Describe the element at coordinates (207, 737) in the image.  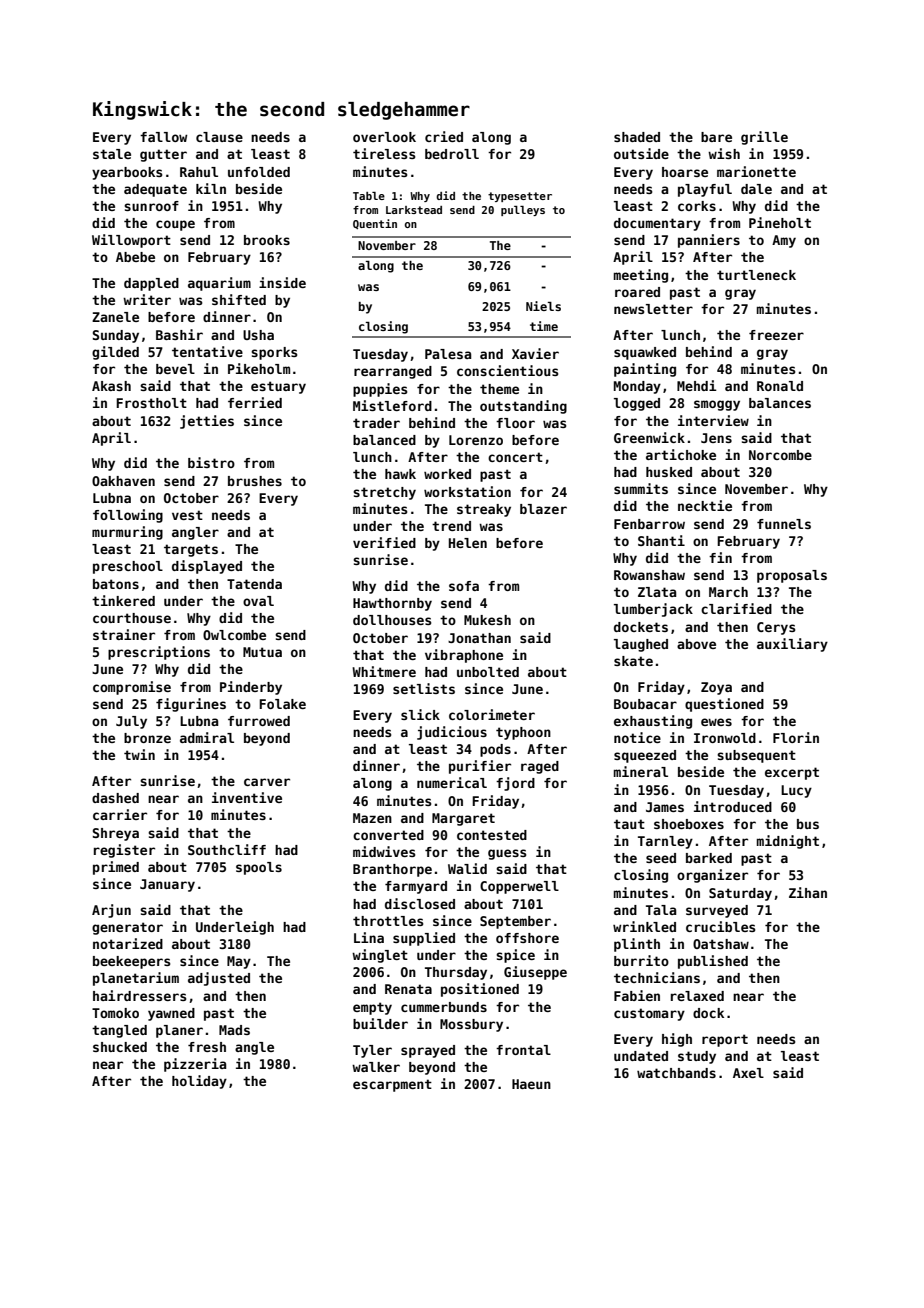
I see `admiral` at that location.
